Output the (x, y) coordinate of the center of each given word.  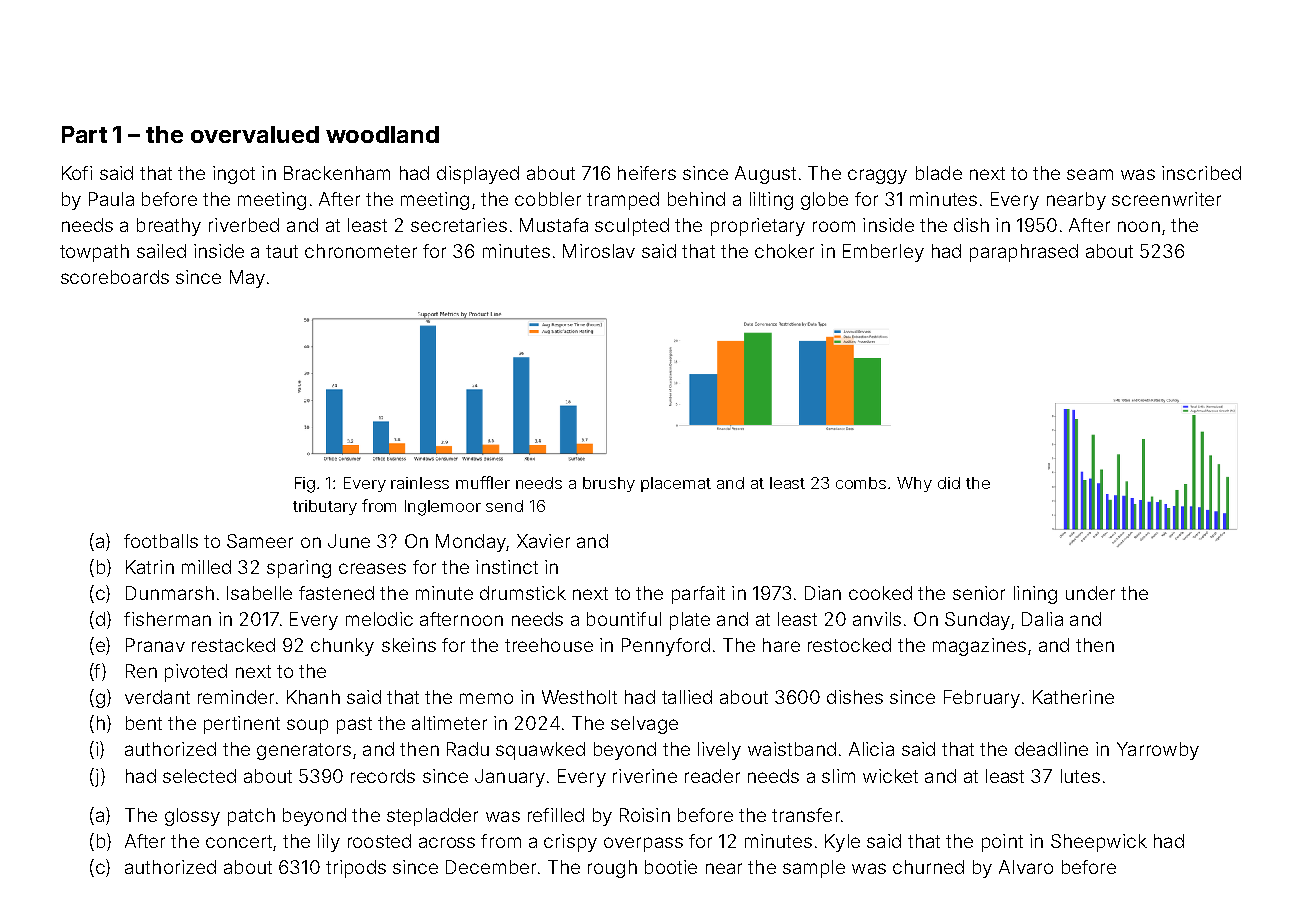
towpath (94, 253)
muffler (483, 482)
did (949, 483)
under (1090, 593)
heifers (647, 173)
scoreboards (115, 277)
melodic (379, 619)
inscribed (1201, 173)
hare (781, 645)
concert (239, 841)
